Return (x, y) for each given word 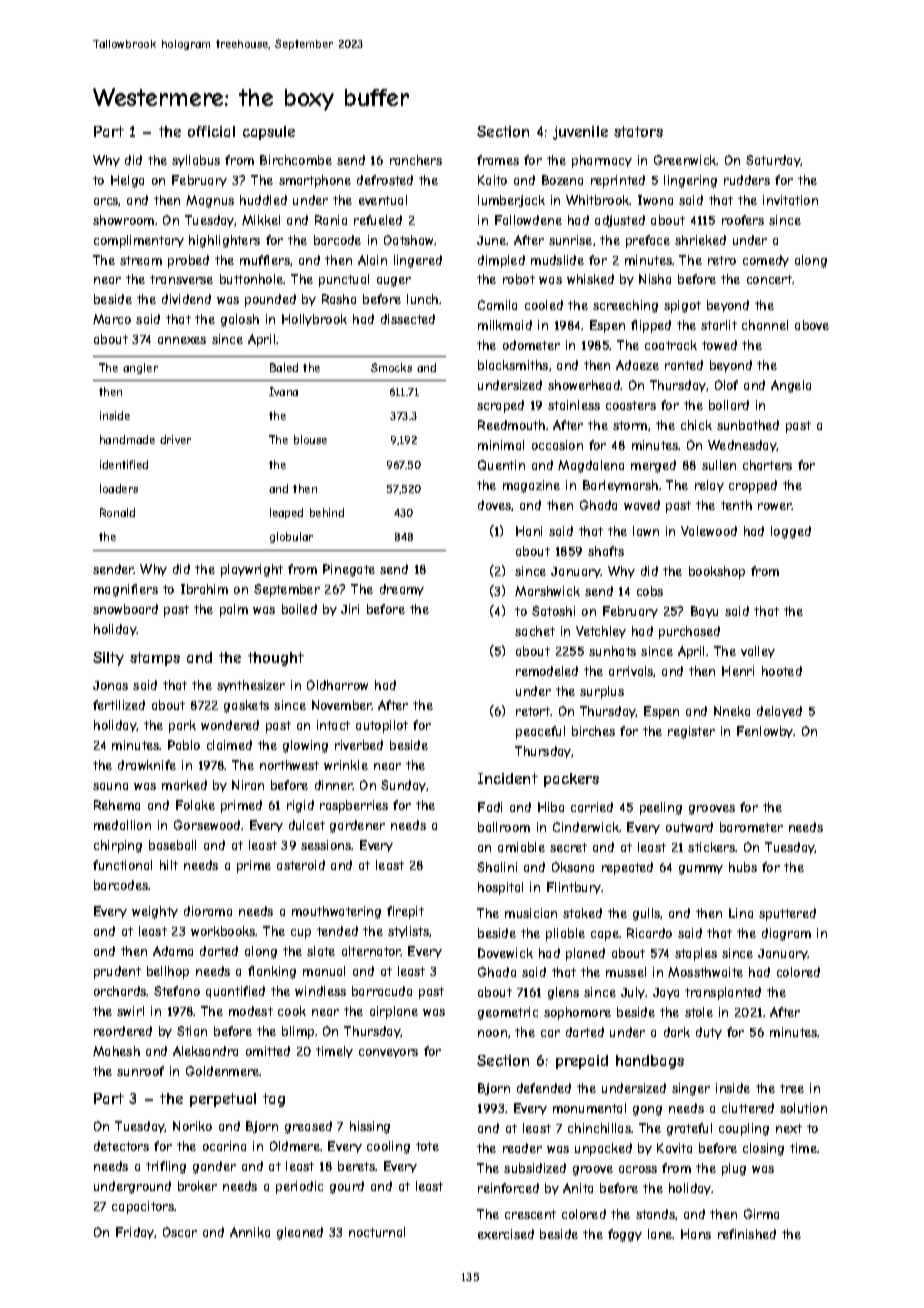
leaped (286, 513)
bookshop (717, 572)
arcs (106, 202)
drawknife (147, 765)
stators (638, 131)
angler (140, 368)
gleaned (300, 1233)
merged (653, 466)
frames (498, 160)
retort (533, 711)
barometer (751, 827)
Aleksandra (205, 1051)
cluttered (748, 1108)
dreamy (402, 590)
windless (320, 991)
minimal (501, 445)
